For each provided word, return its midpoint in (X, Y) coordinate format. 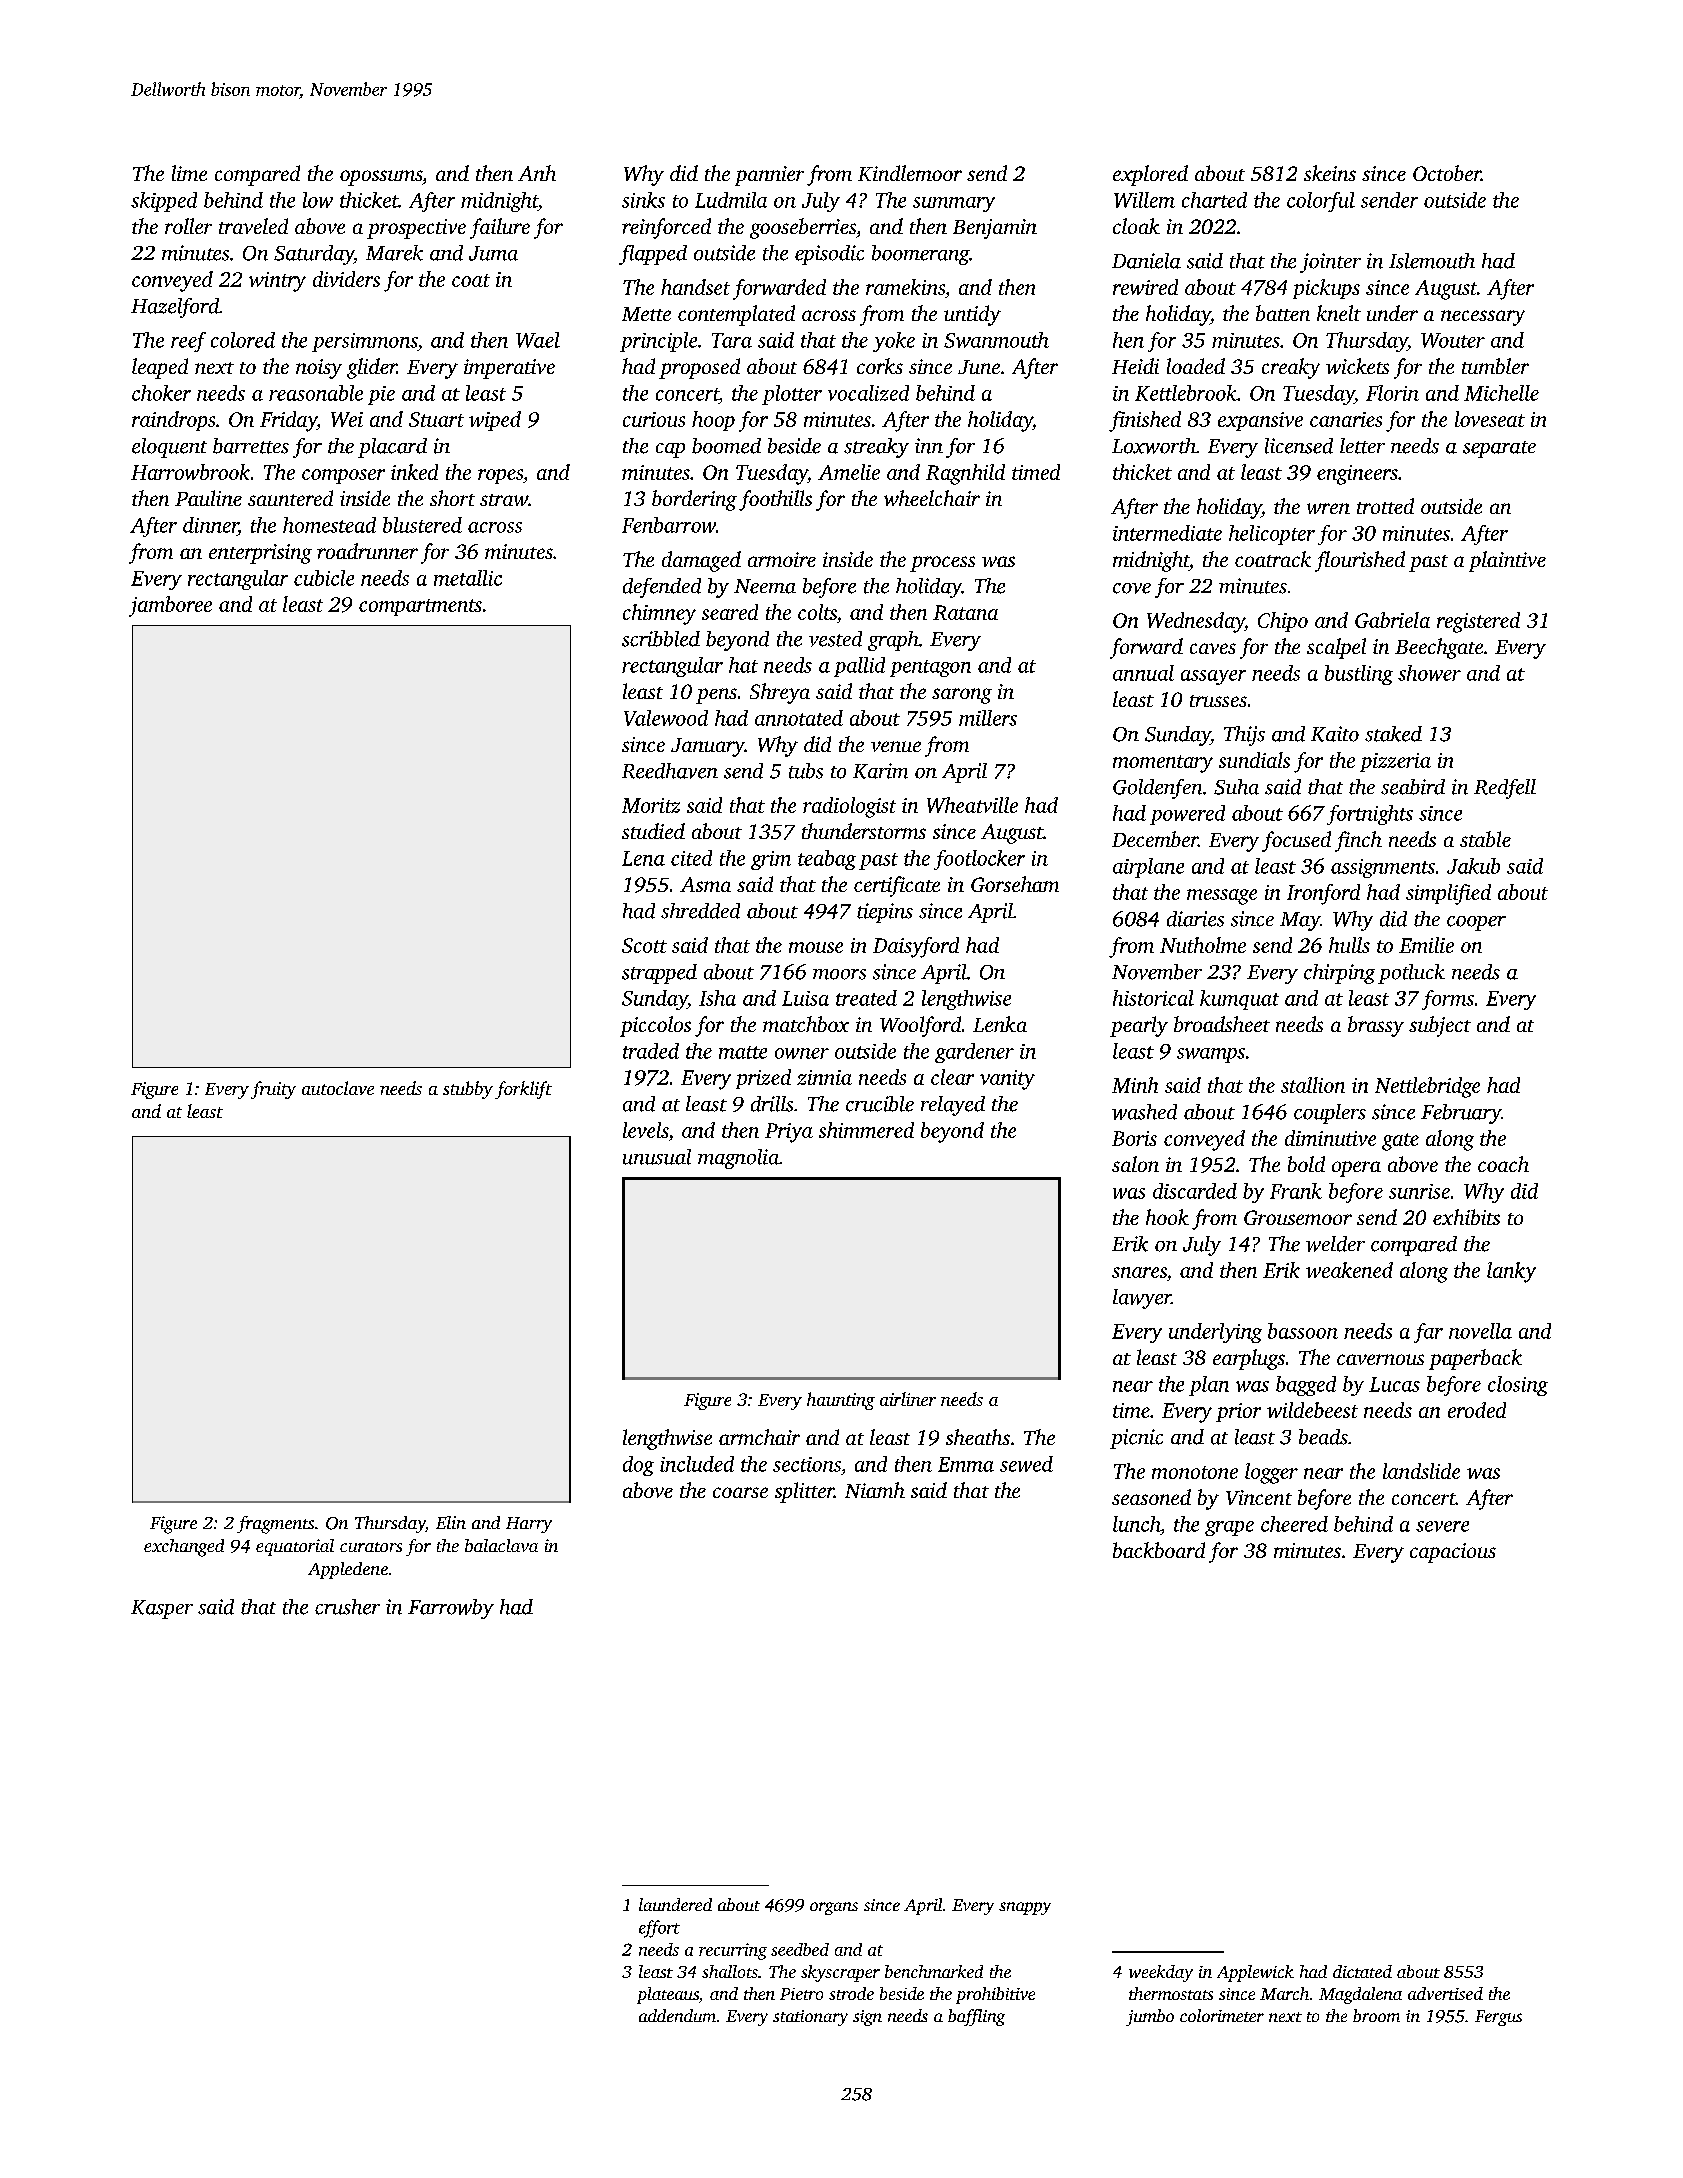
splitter (804, 1492)
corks (880, 366)
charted (1214, 200)
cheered (1294, 1524)
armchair (759, 1437)
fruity (273, 1090)
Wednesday (1196, 622)
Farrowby (451, 1609)
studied (653, 831)
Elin (451, 1522)
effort (659, 1929)
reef (188, 342)
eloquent (169, 448)
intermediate (1167, 533)
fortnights (1370, 815)
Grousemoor (1298, 1217)
